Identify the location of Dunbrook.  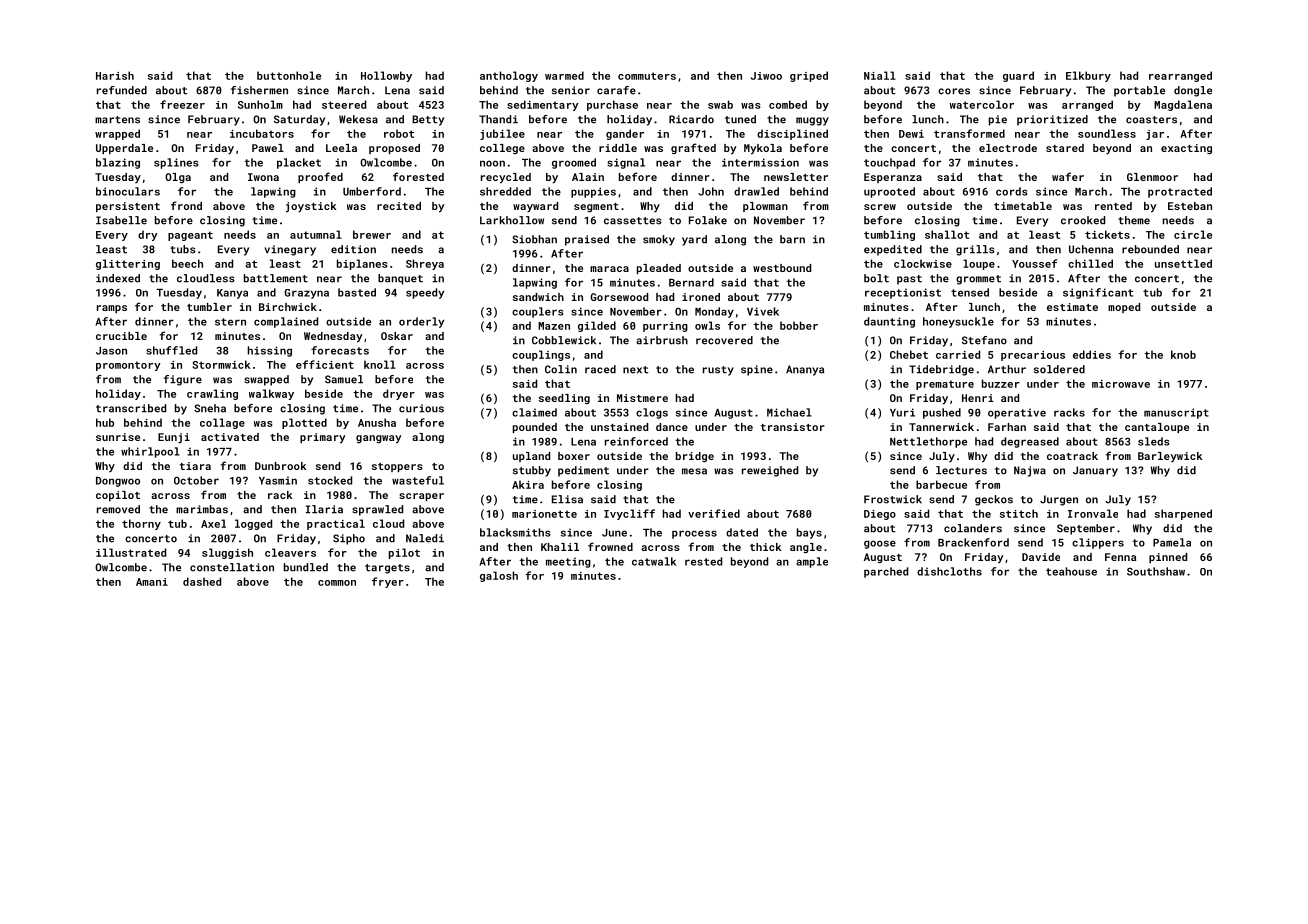
(280, 466).
